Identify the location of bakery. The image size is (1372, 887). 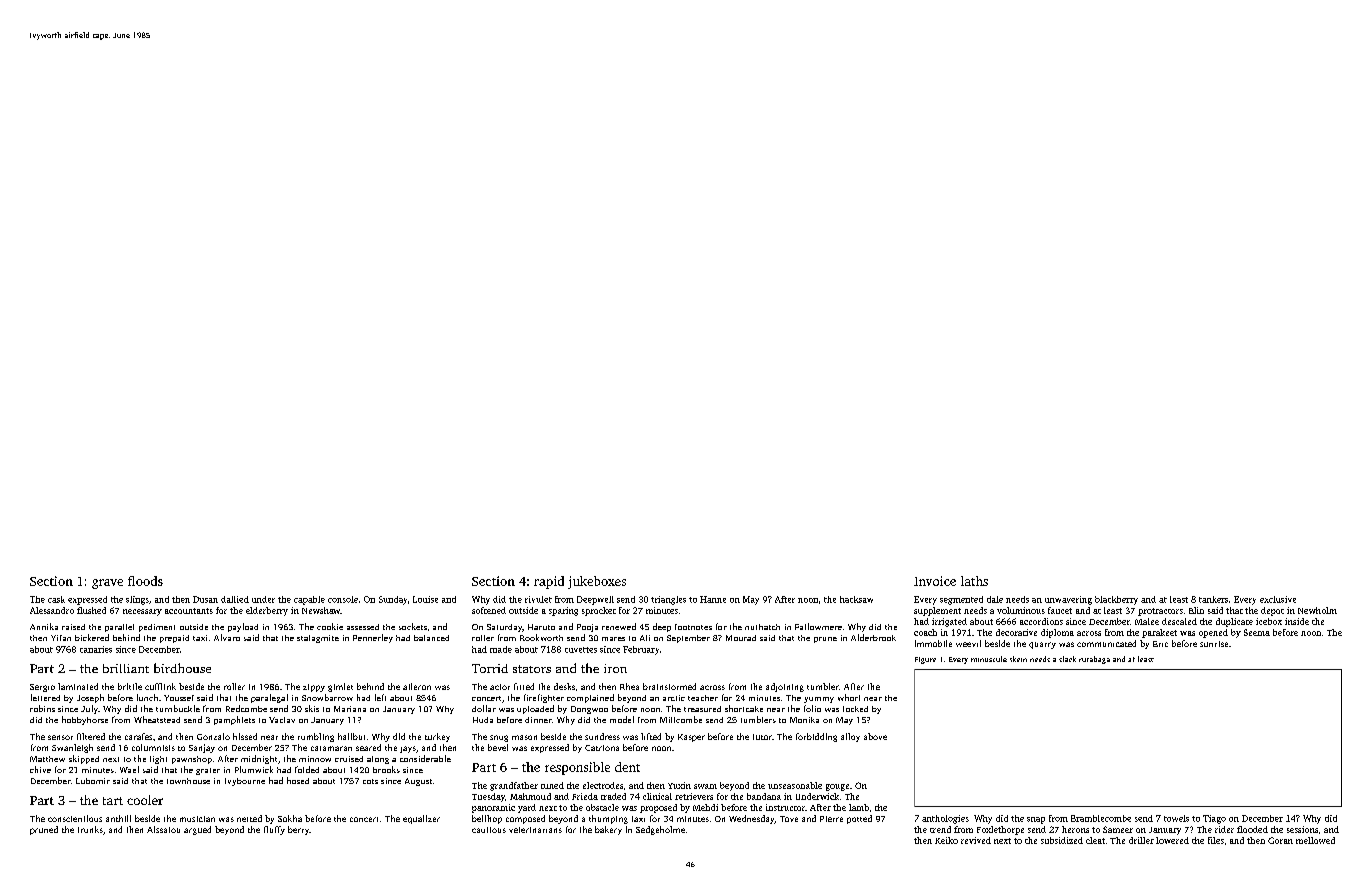
(608, 830).
